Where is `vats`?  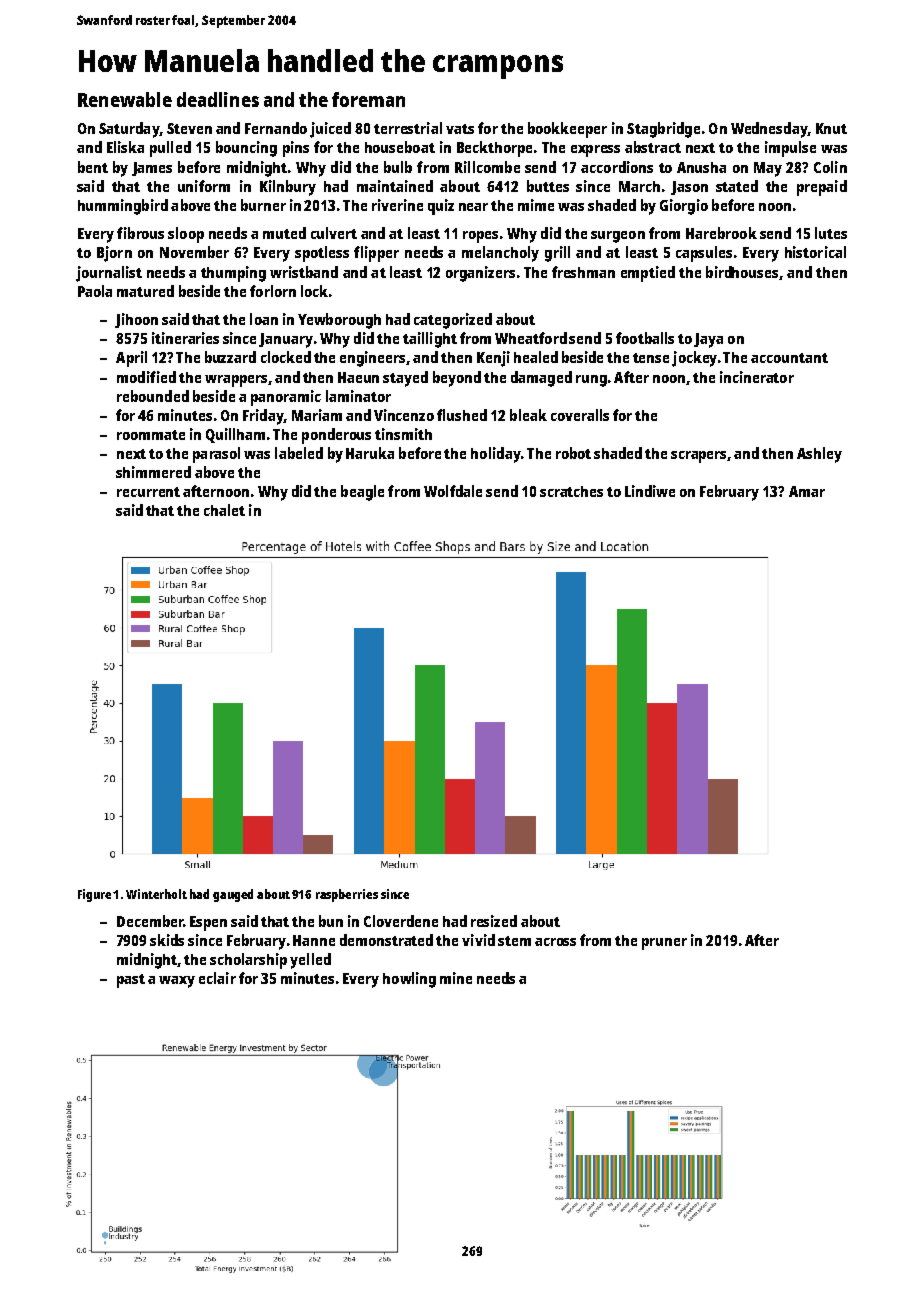
vats is located at coordinates (460, 129).
